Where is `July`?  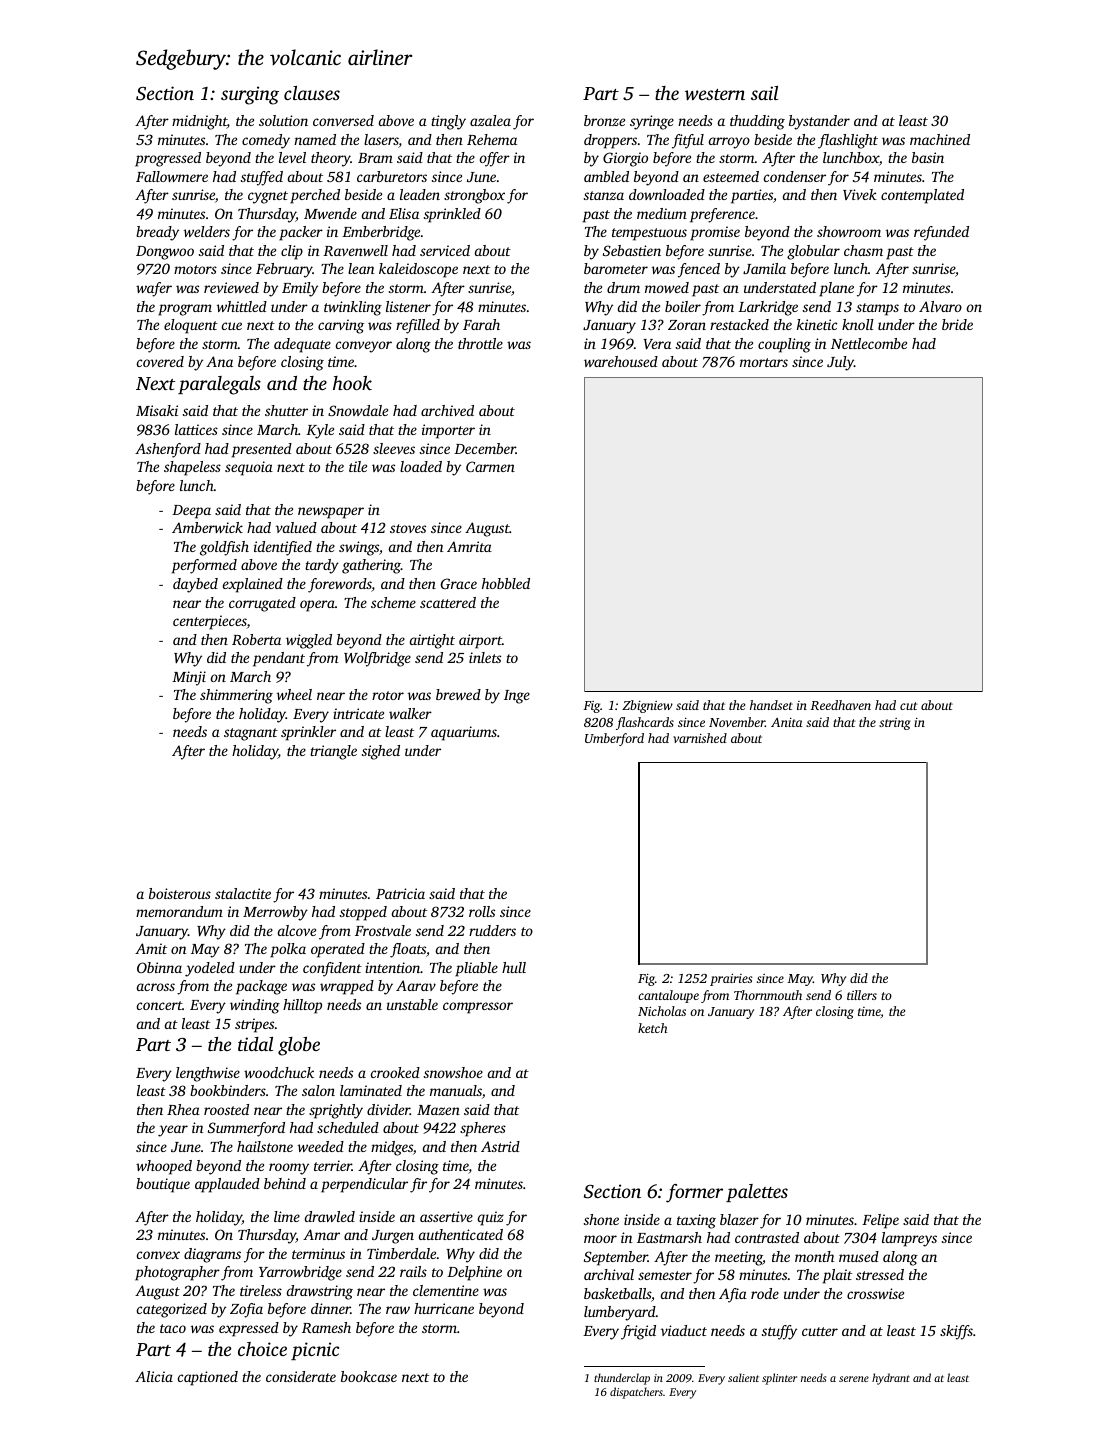
July is located at coordinates (840, 363).
